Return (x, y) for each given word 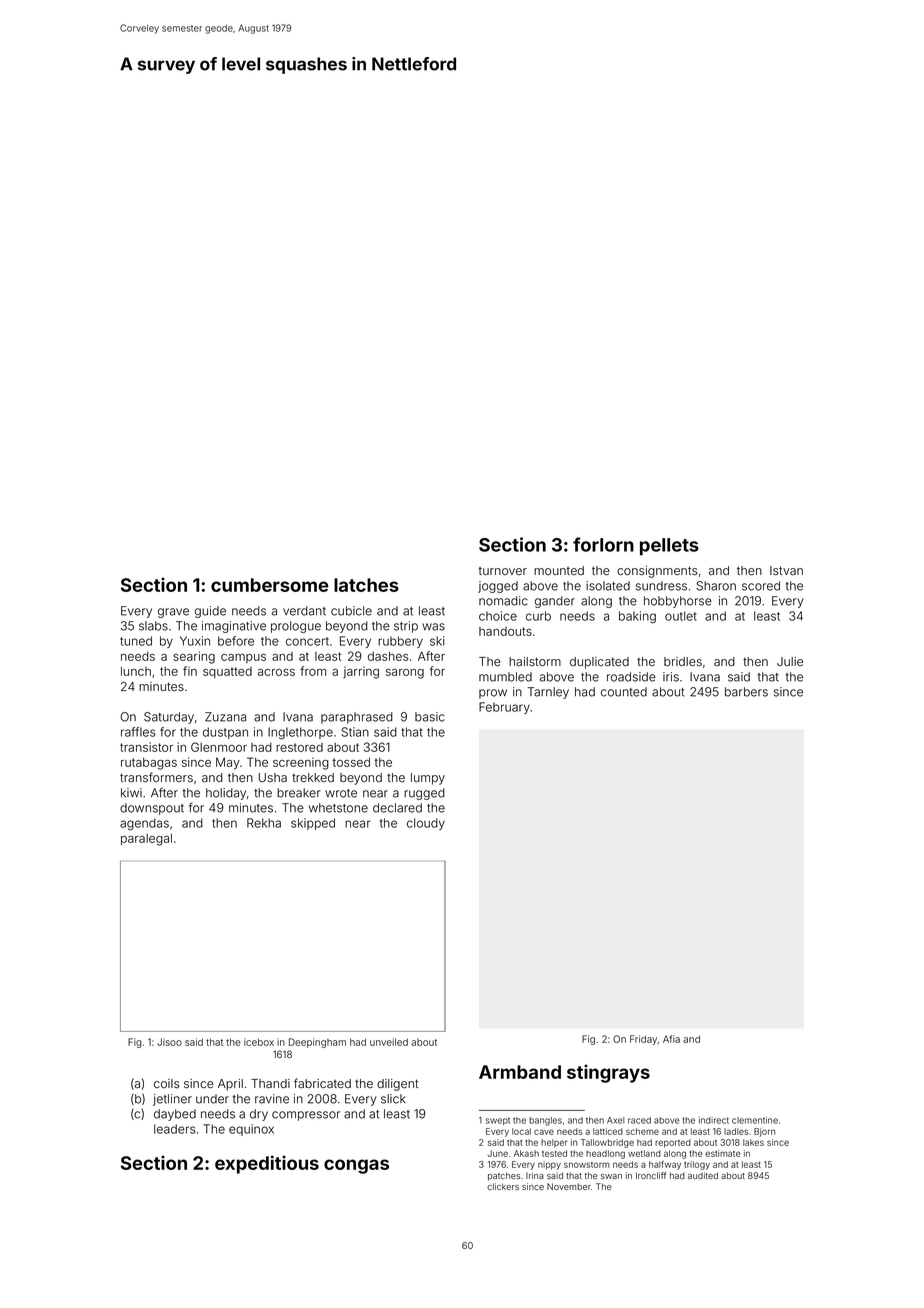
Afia (671, 1039)
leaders (175, 1129)
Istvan (786, 570)
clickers (503, 1186)
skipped (313, 824)
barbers (746, 692)
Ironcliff (651, 1175)
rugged (424, 794)
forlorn (603, 544)
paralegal (146, 840)
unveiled (389, 1042)
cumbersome (270, 585)
